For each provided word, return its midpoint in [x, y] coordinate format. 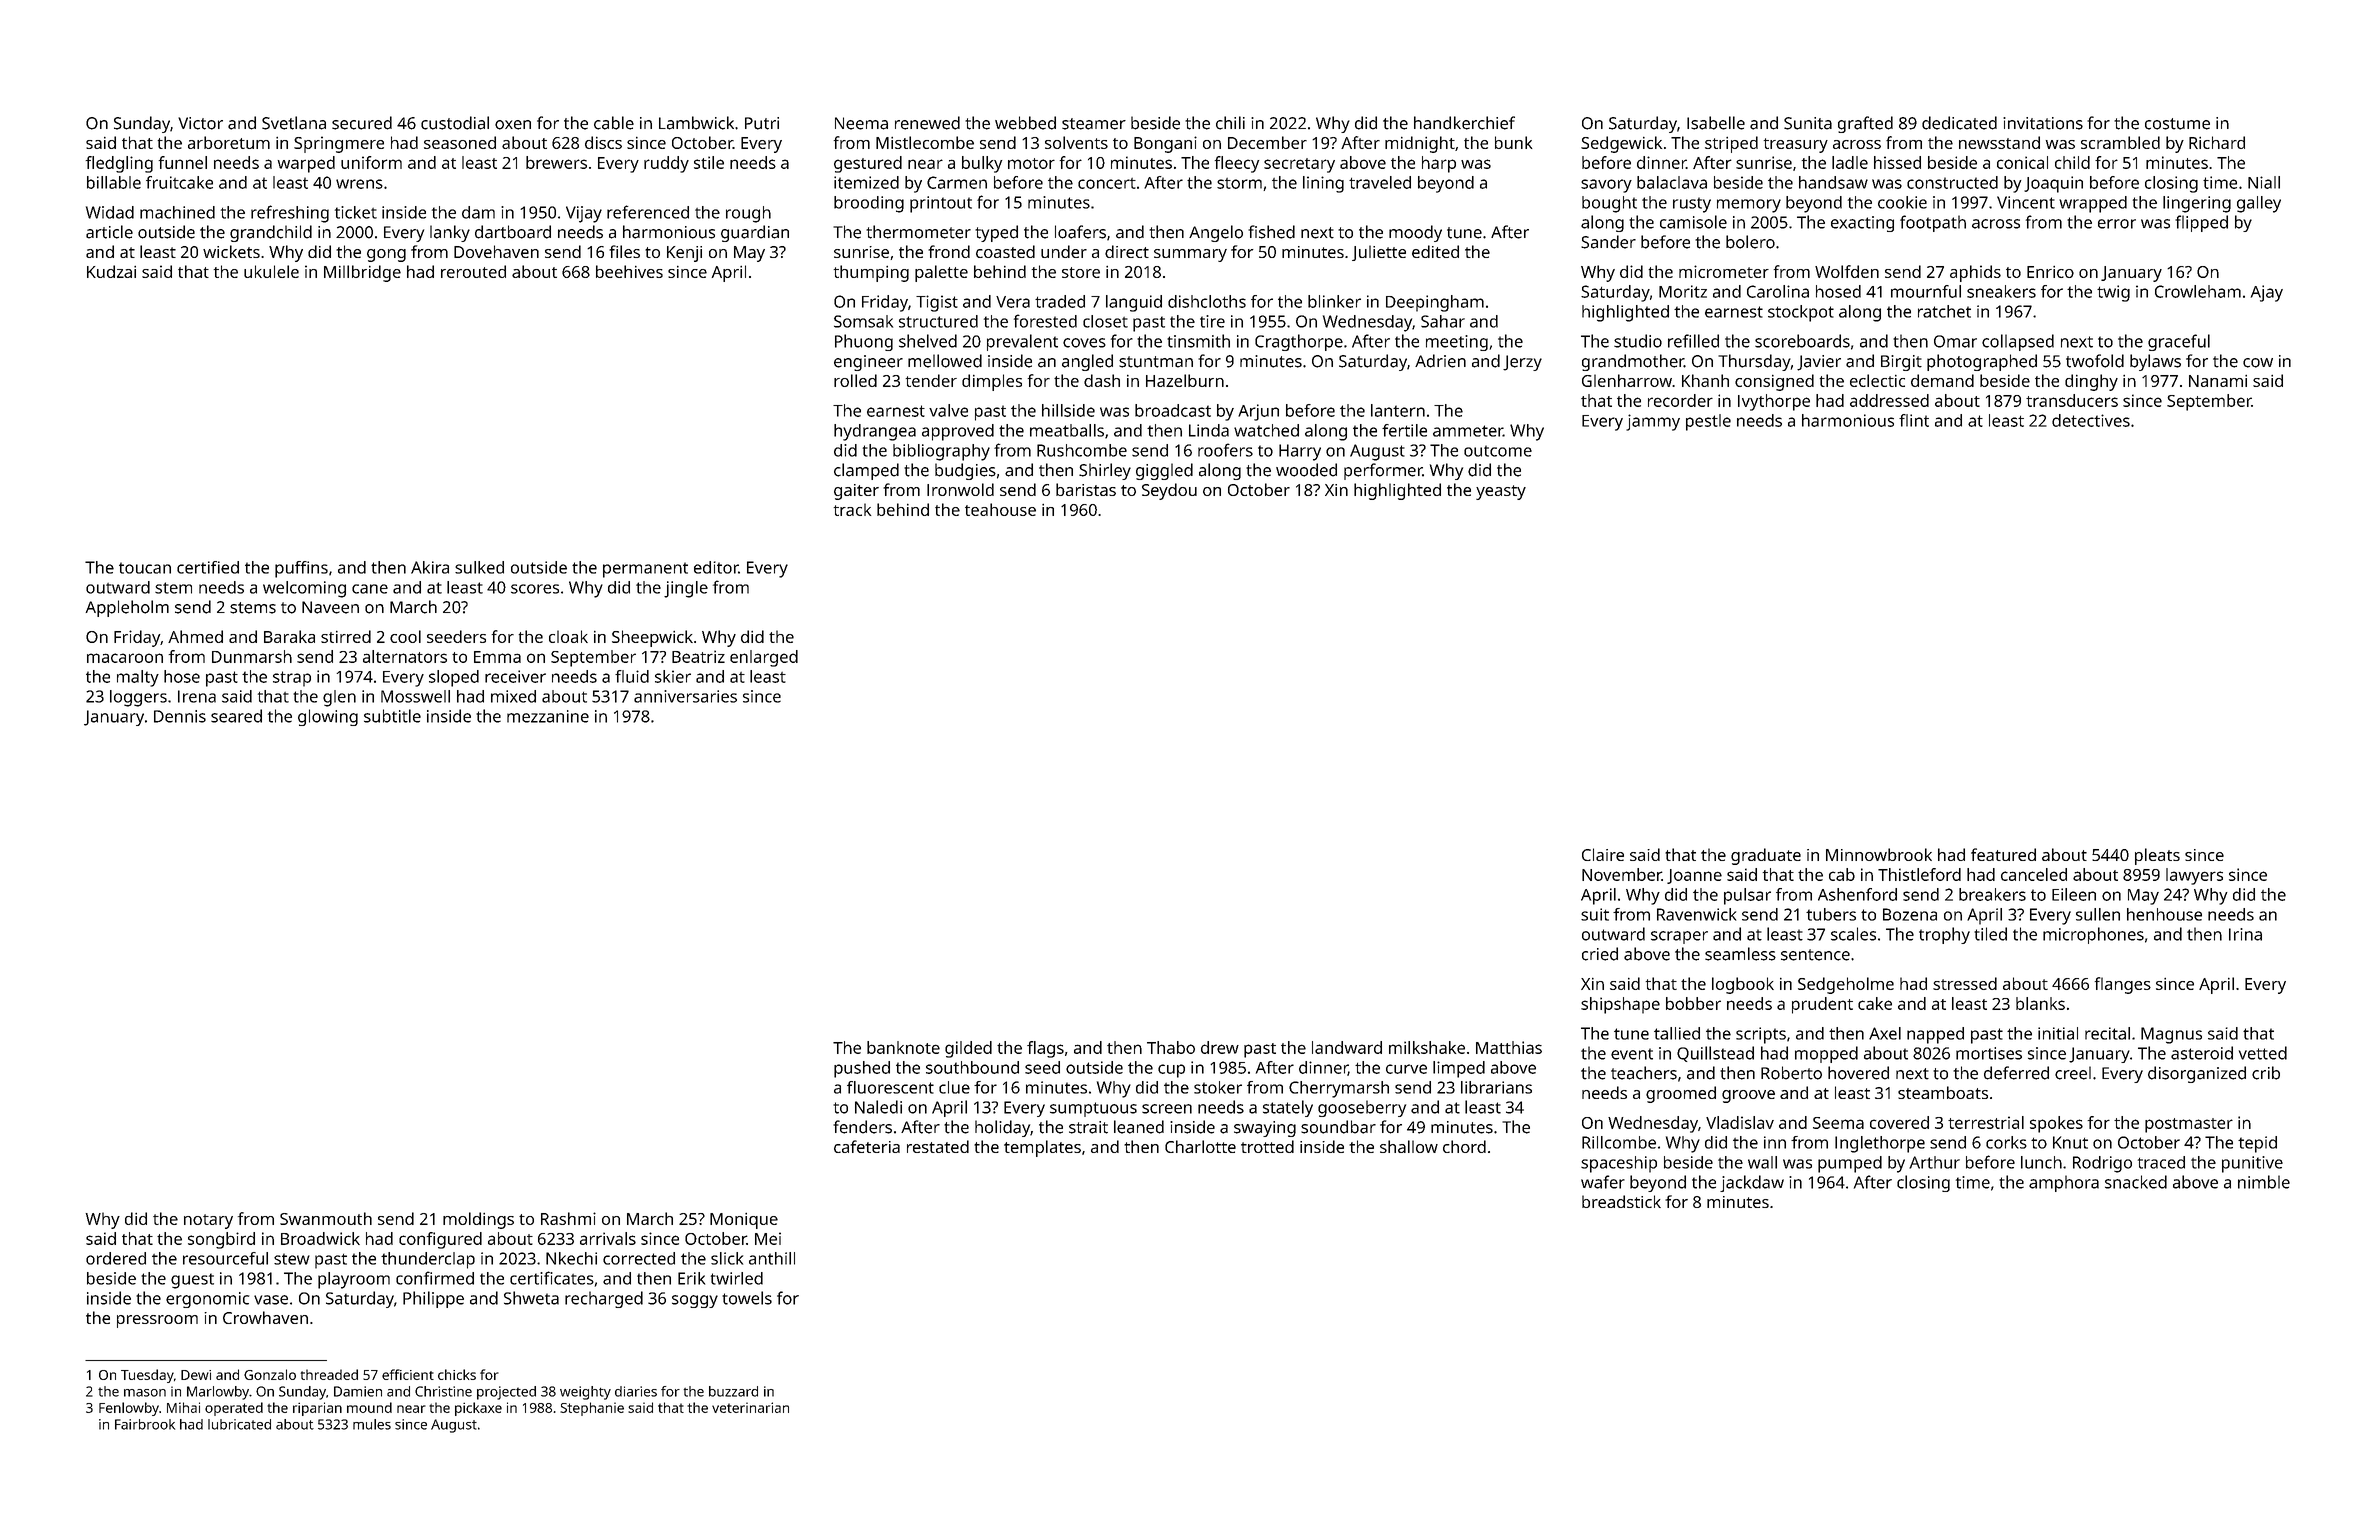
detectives [2091, 420]
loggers [138, 698]
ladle [1850, 162]
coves [1084, 343]
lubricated [239, 1424]
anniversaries [685, 696]
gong [386, 255]
